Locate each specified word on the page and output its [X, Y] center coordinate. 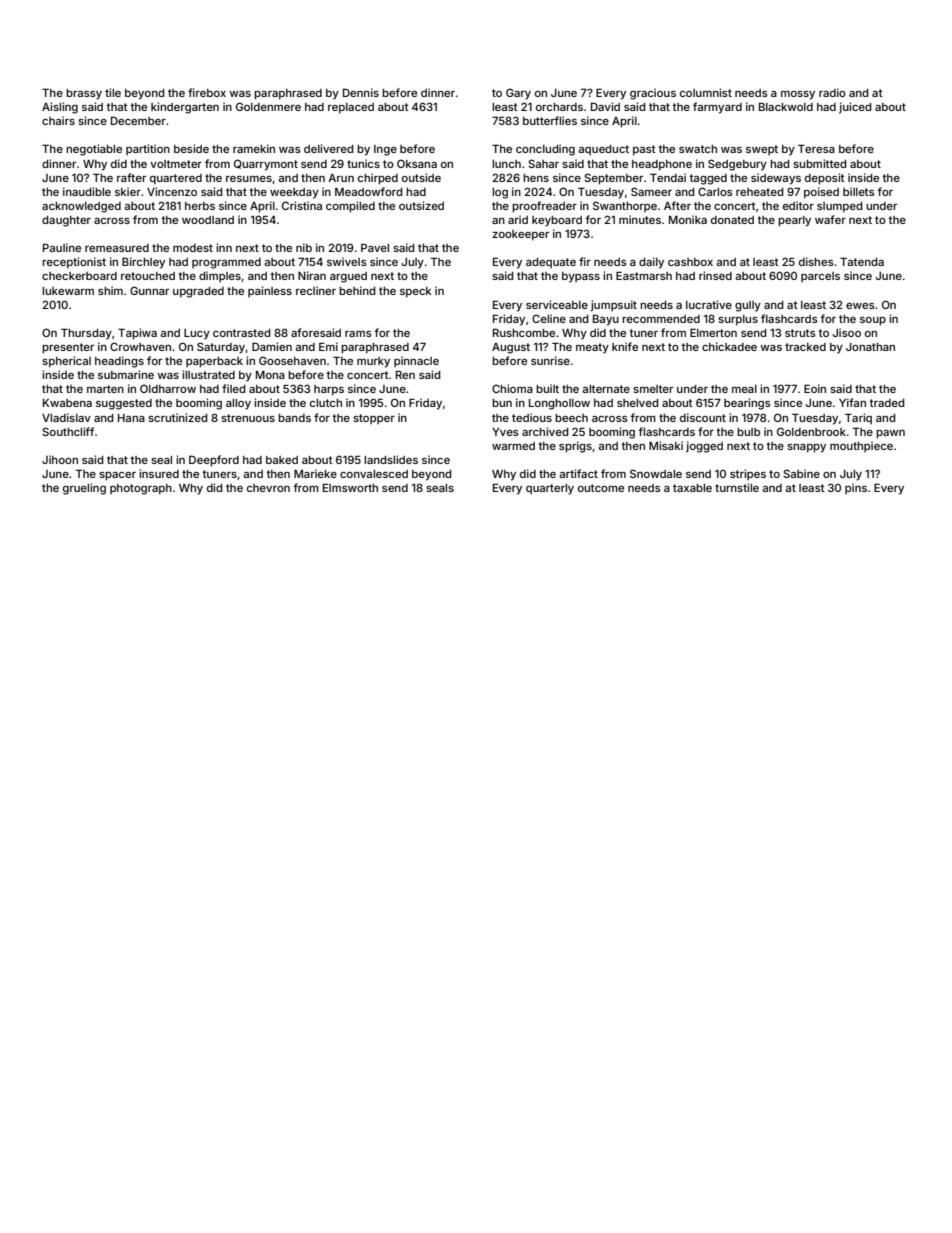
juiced [855, 107]
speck [416, 292]
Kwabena [67, 403]
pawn [890, 434]
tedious [532, 417]
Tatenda [862, 261]
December [138, 120]
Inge [385, 150]
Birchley [143, 263]
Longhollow [559, 404]
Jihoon [60, 459]
